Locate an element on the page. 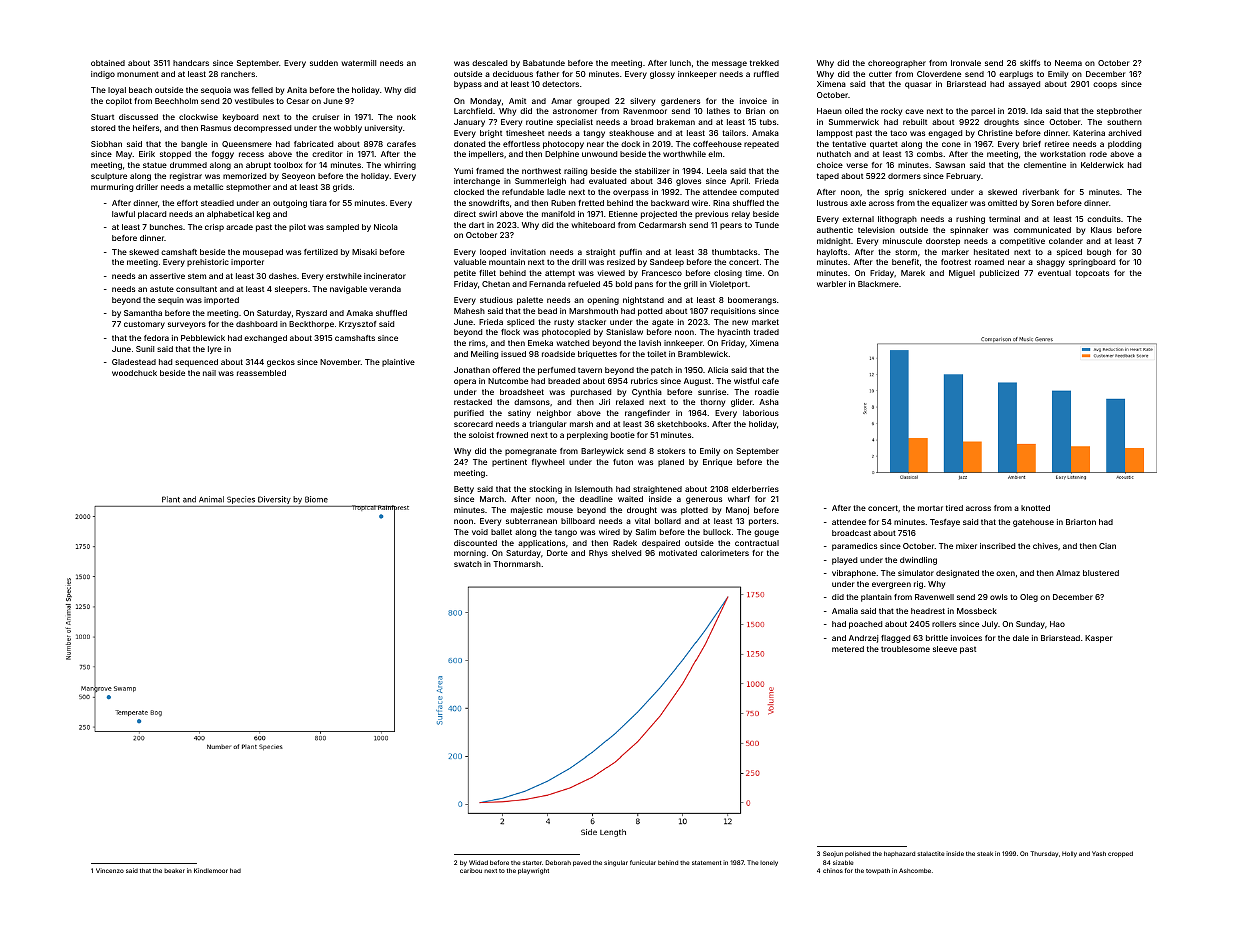 The image size is (1233, 952). elm is located at coordinates (715, 154).
